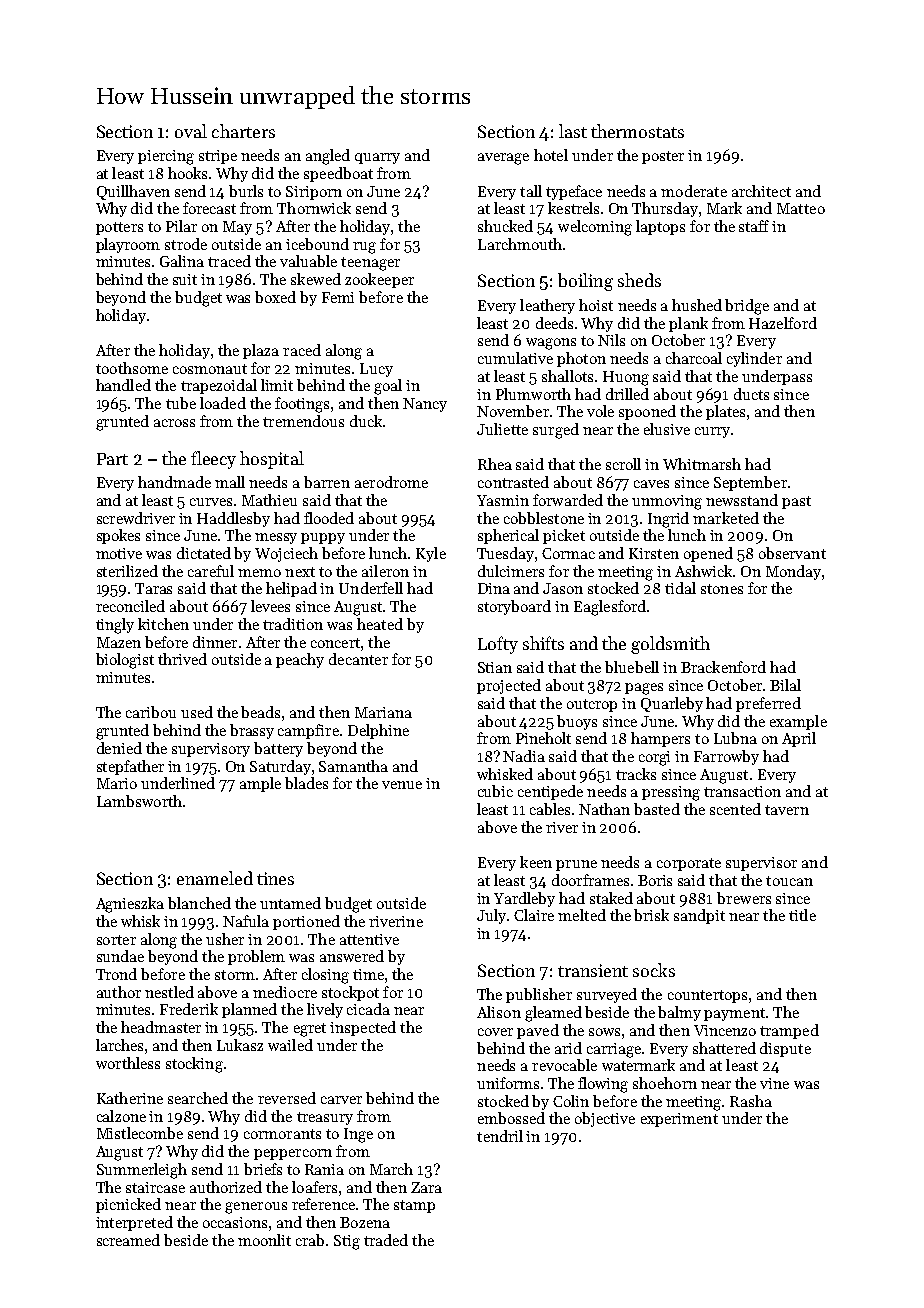 The width and height of the screenshot is (924, 1308). What do you see at coordinates (123, 385) in the screenshot?
I see `handled` at bounding box center [123, 385].
